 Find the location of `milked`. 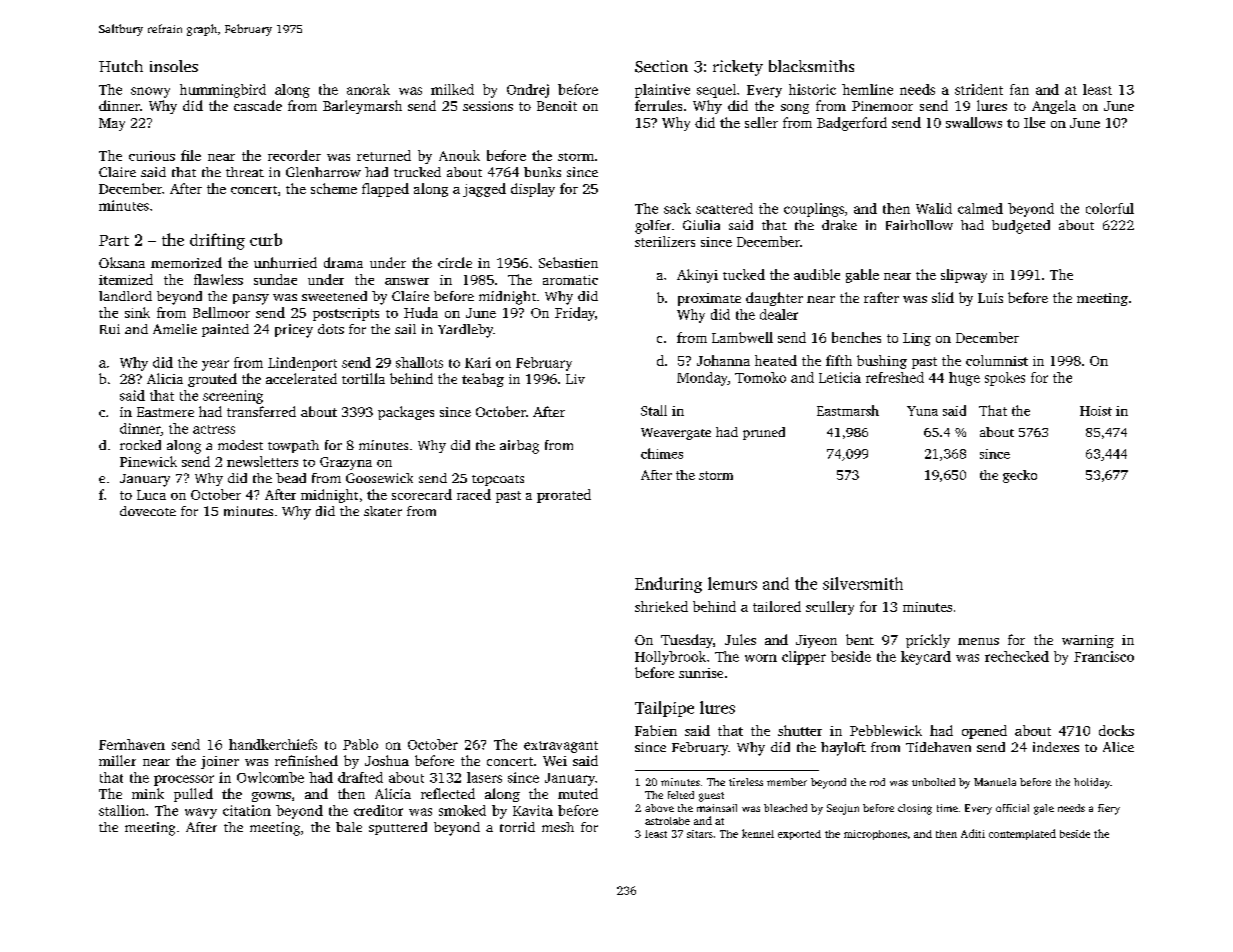

milked is located at coordinates (452, 89).
